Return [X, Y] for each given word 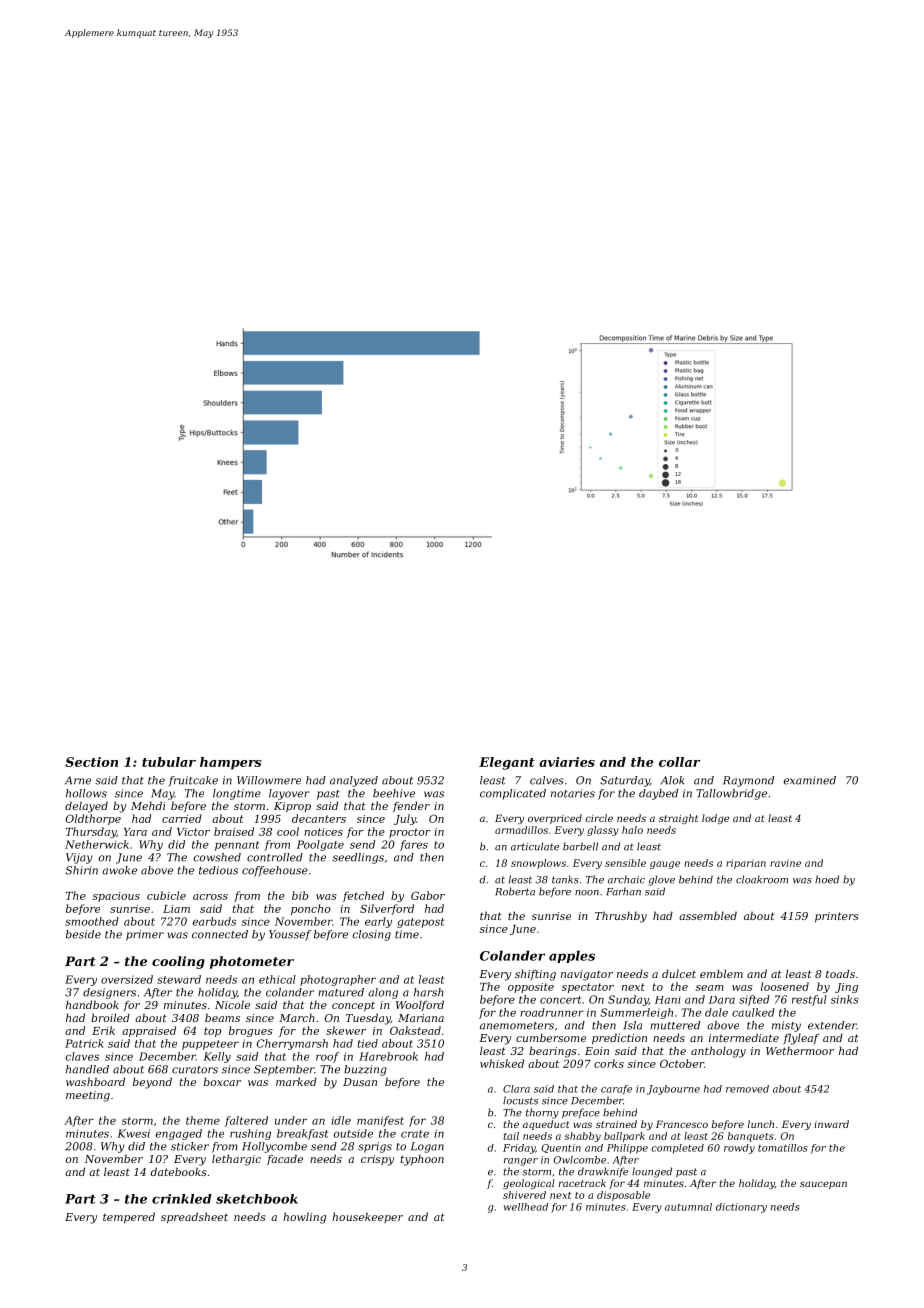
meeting [88, 1096]
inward [831, 1124]
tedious [218, 870]
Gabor [428, 895]
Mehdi [148, 805]
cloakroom [762, 879]
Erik [103, 1030]
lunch [761, 1124]
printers [837, 917]
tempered [129, 1218]
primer [145, 935]
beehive [394, 793]
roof [327, 1057]
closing [372, 935]
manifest [380, 1121]
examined [810, 780]
